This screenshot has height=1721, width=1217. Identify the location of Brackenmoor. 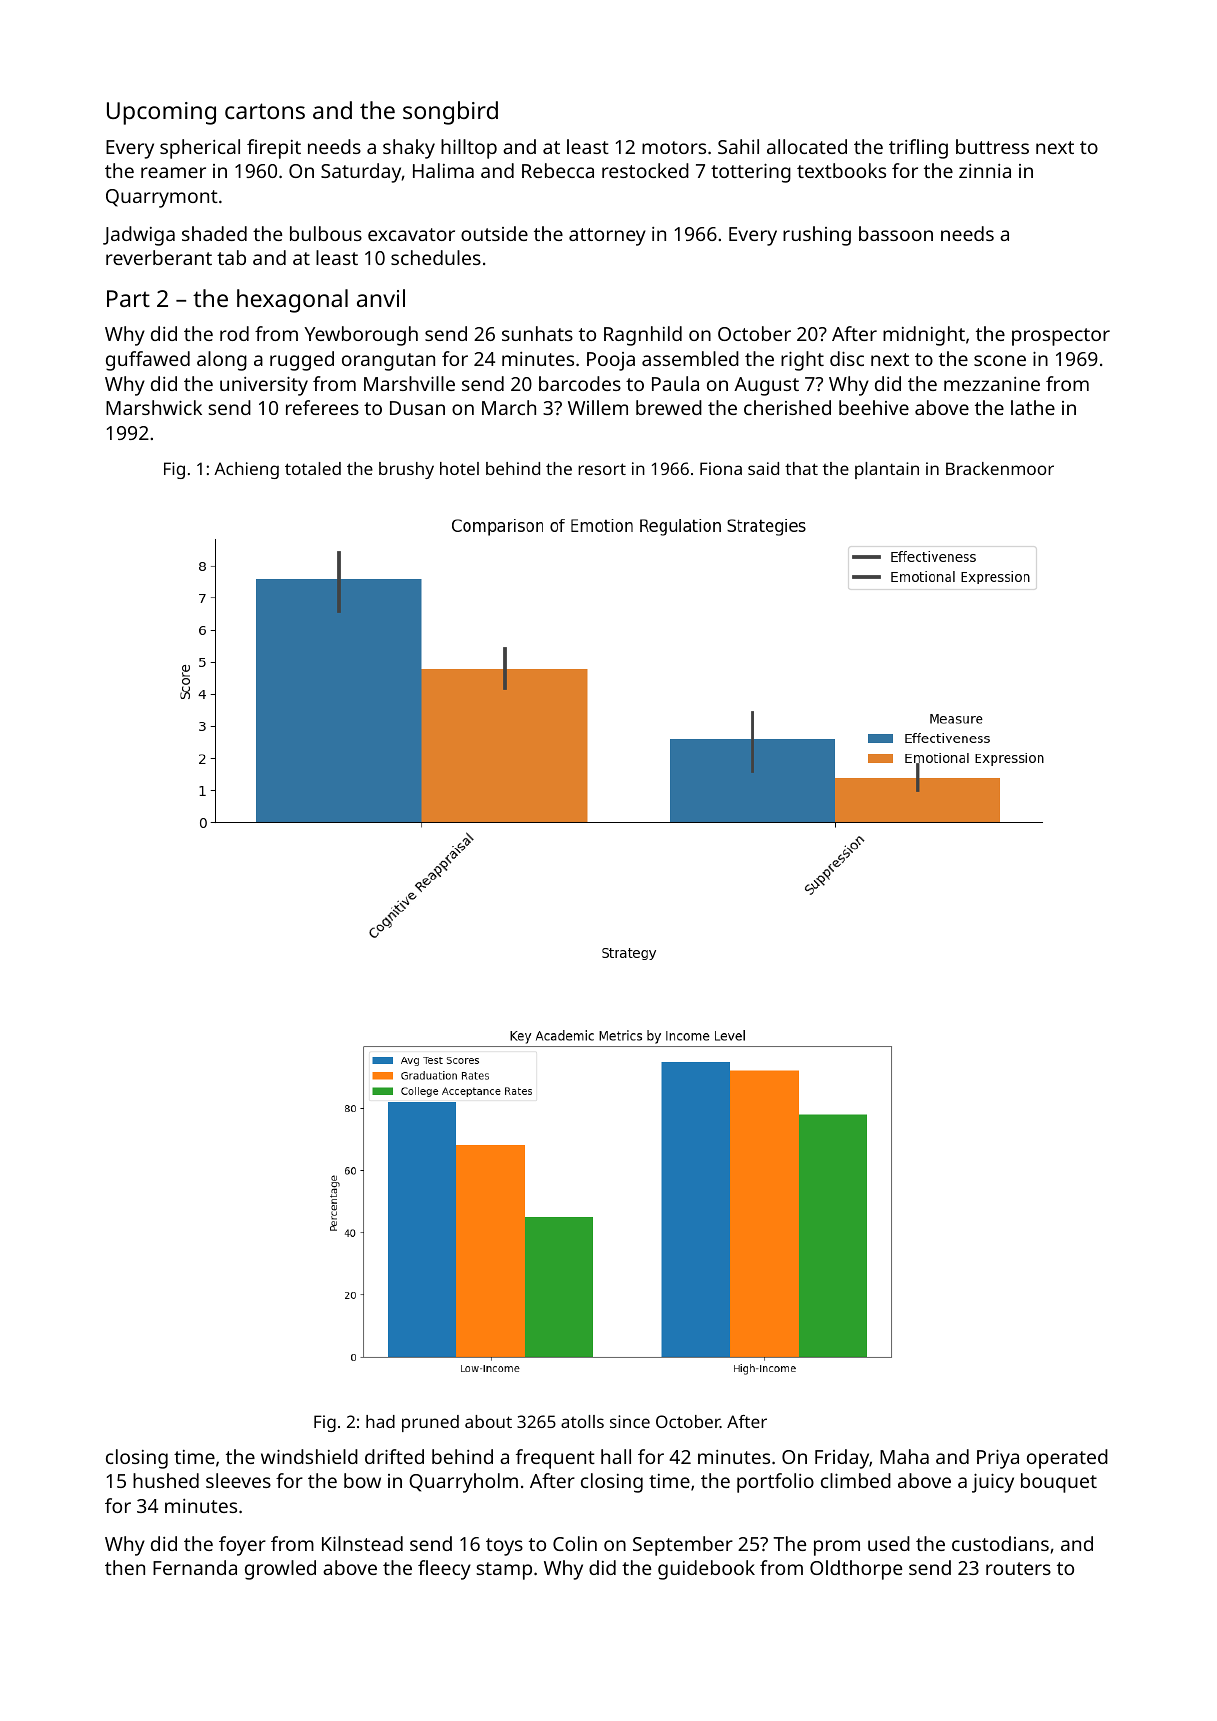
(1000, 468).
